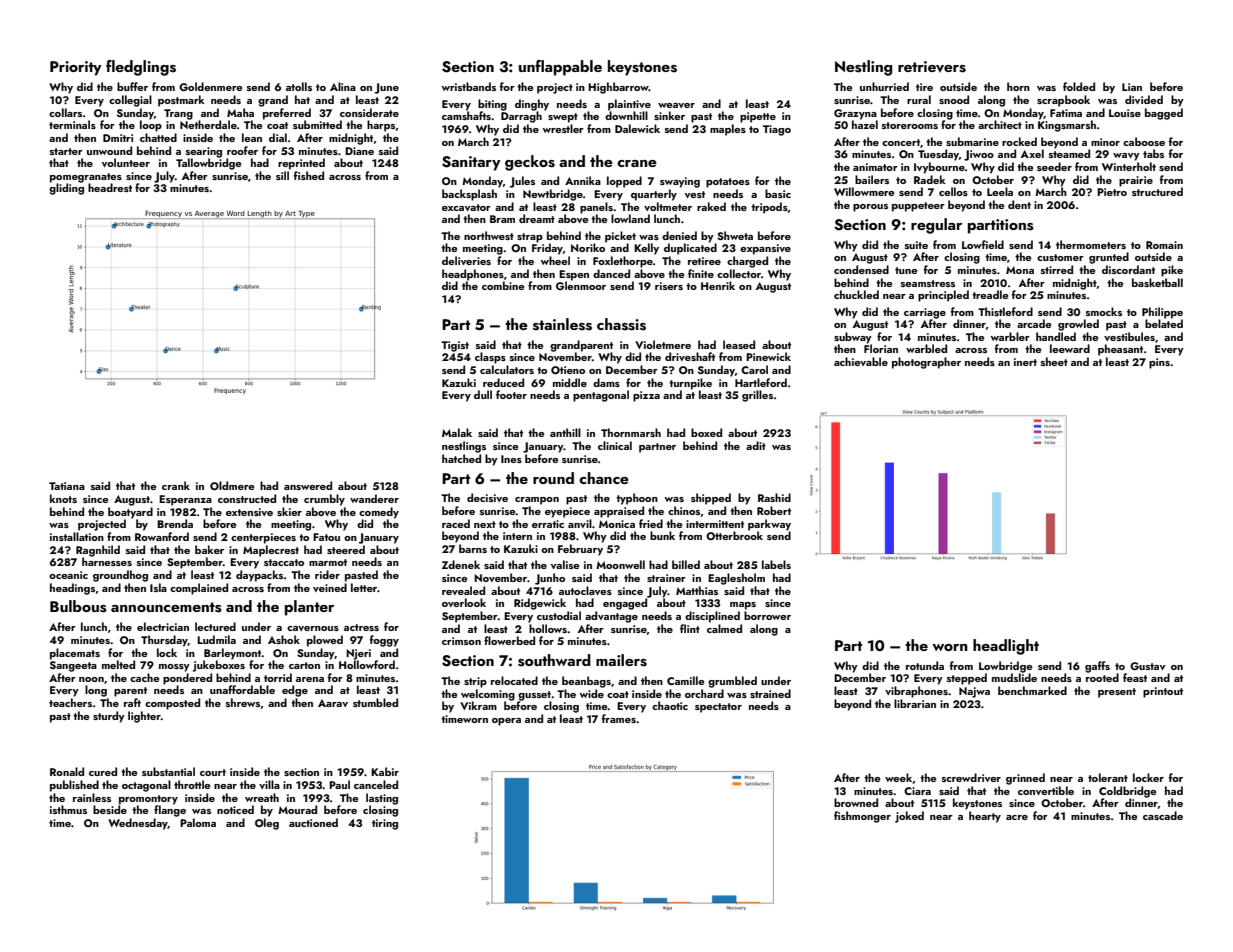 The width and height of the document is (1233, 952). What do you see at coordinates (382, 799) in the document?
I see `lasting` at bounding box center [382, 799].
